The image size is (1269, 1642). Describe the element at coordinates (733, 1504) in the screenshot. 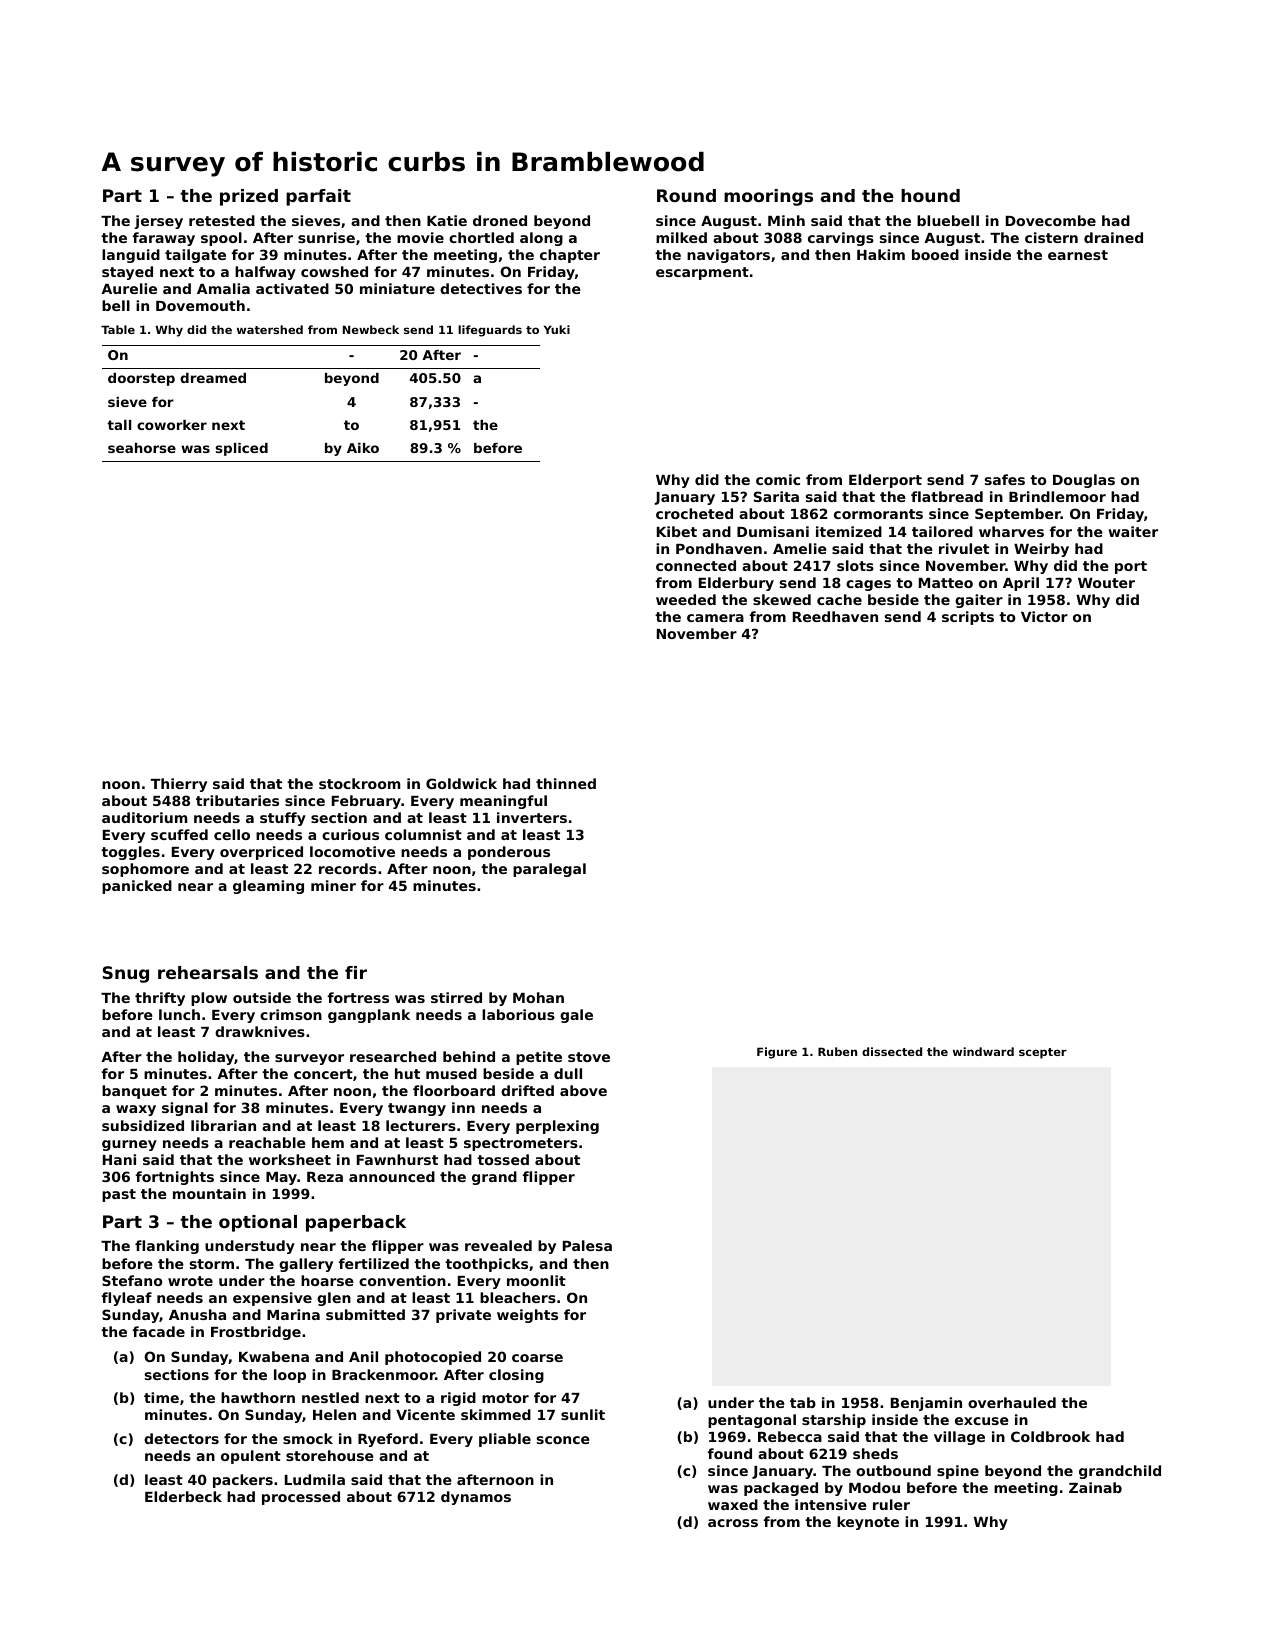

I see `waxed` at that location.
